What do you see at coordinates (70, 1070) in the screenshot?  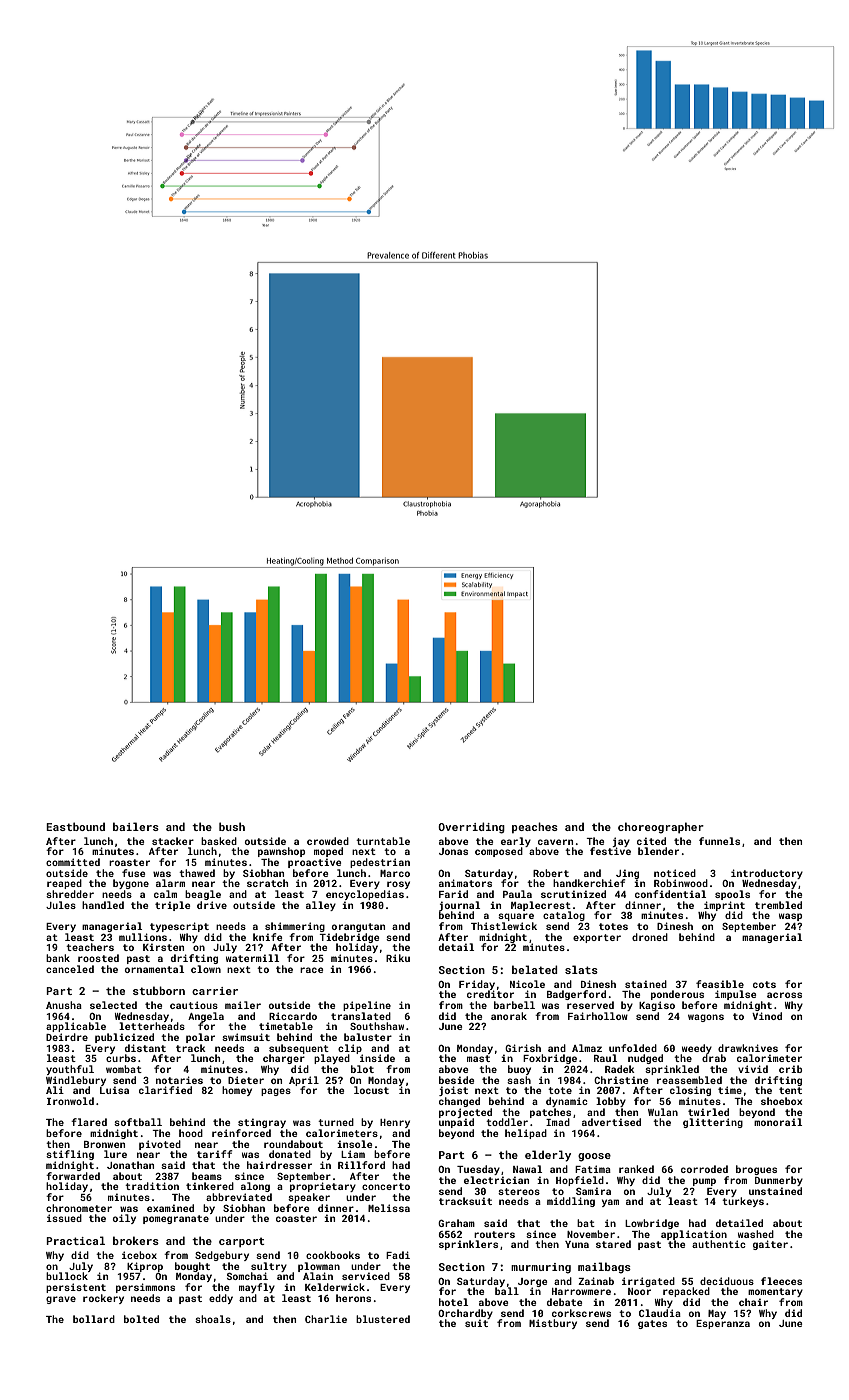 I see `youthful` at bounding box center [70, 1070].
